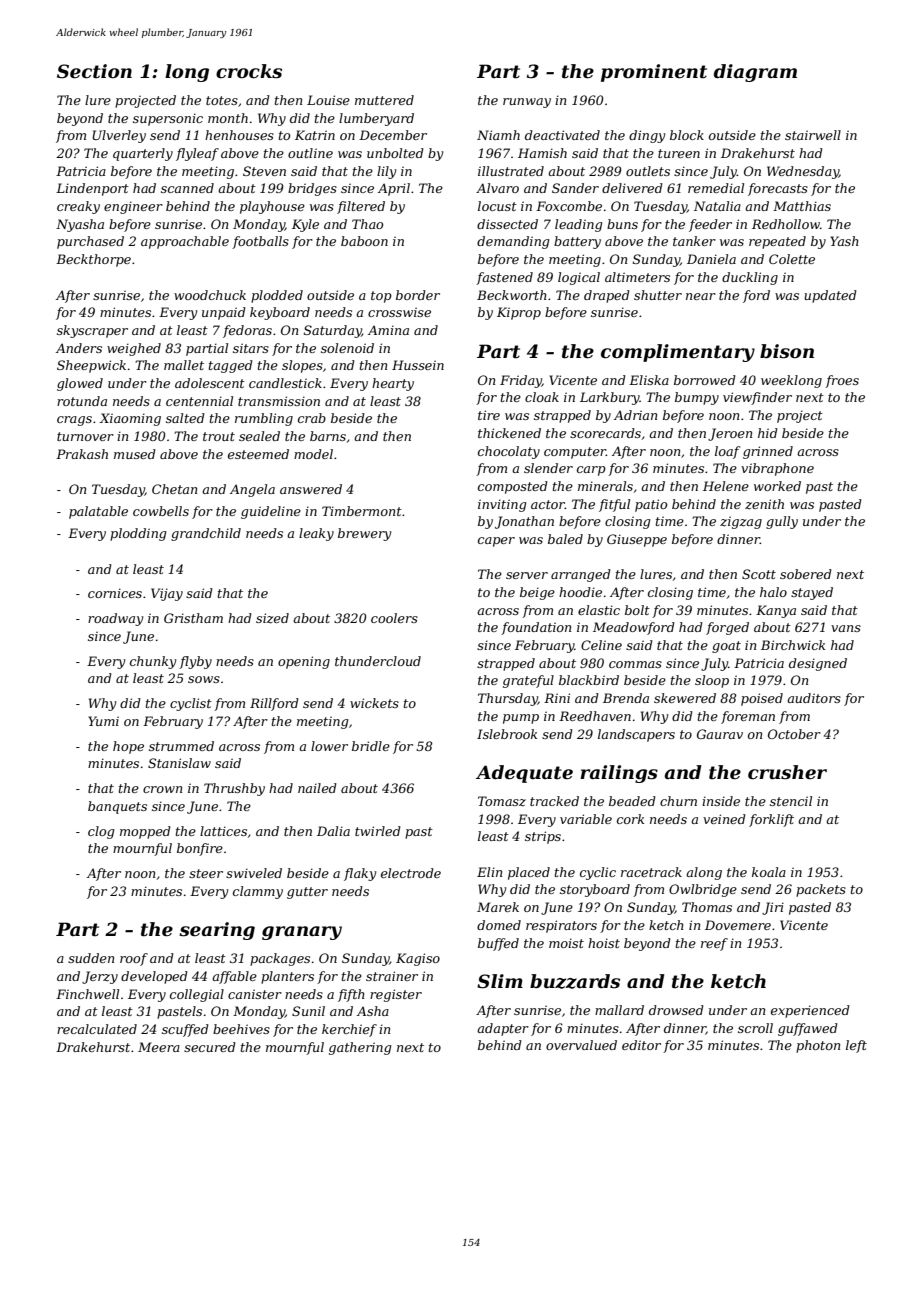 Image resolution: width=924 pixels, height=1308 pixels. I want to click on lower, so click(329, 746).
